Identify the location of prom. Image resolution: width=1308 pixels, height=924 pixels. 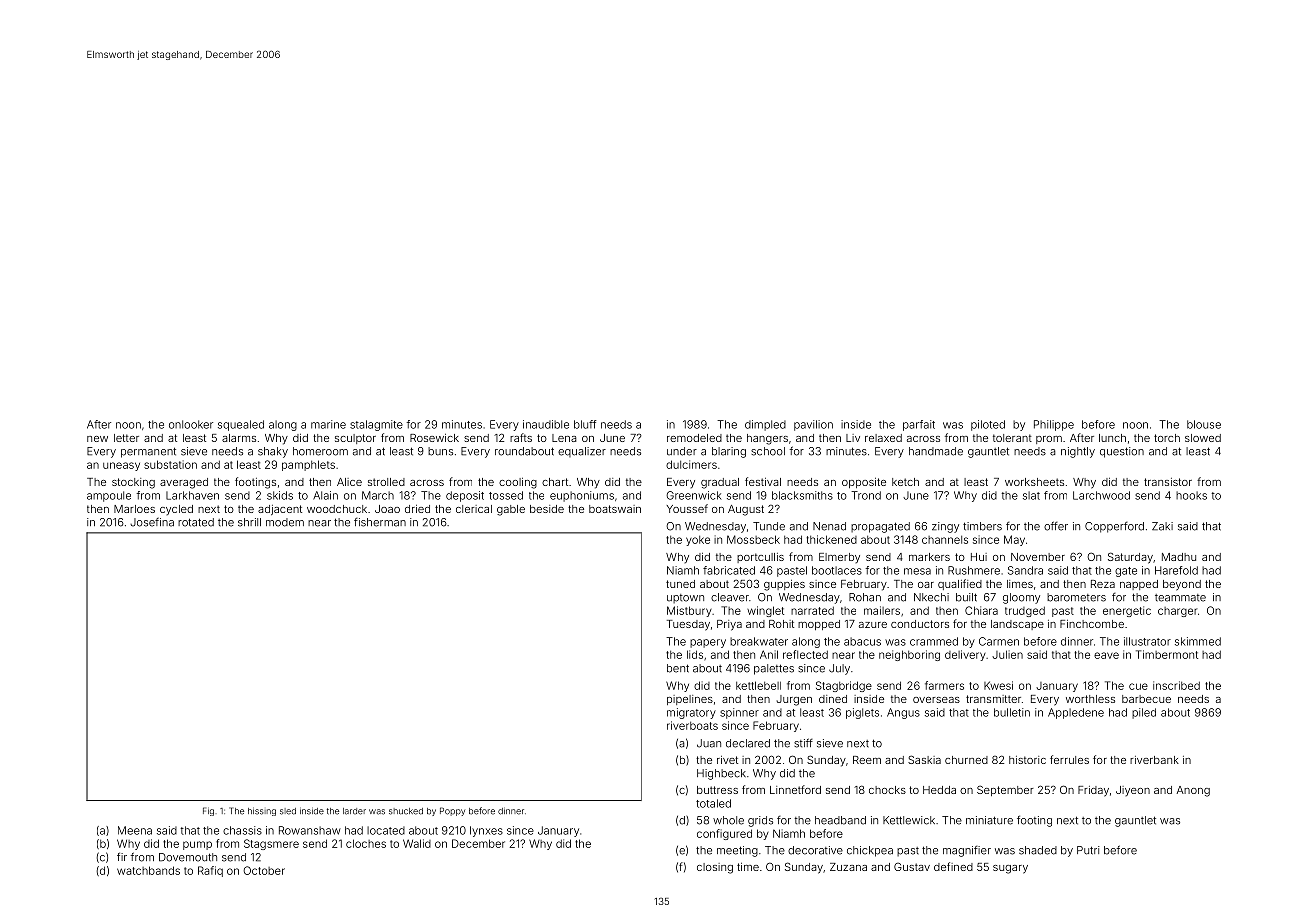
(1049, 440).
